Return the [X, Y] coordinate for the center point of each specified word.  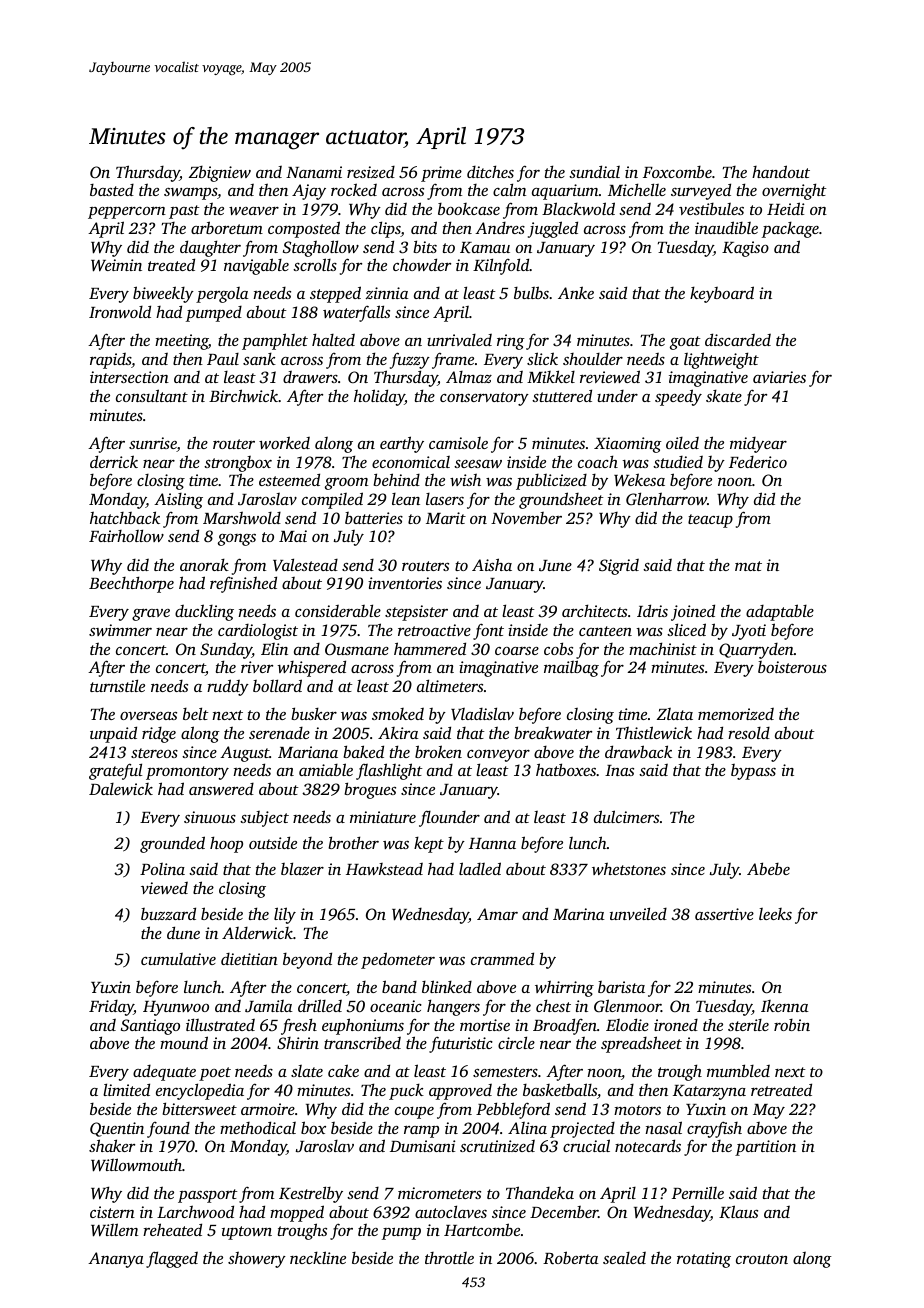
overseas [148, 716]
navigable [256, 266]
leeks [775, 914]
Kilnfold [501, 266]
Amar [497, 914]
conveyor [498, 756]
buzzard [168, 913]
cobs [558, 648]
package [790, 230]
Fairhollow [126, 535]
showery [257, 1259]
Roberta [571, 1257]
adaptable [780, 612]
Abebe [768, 868]
